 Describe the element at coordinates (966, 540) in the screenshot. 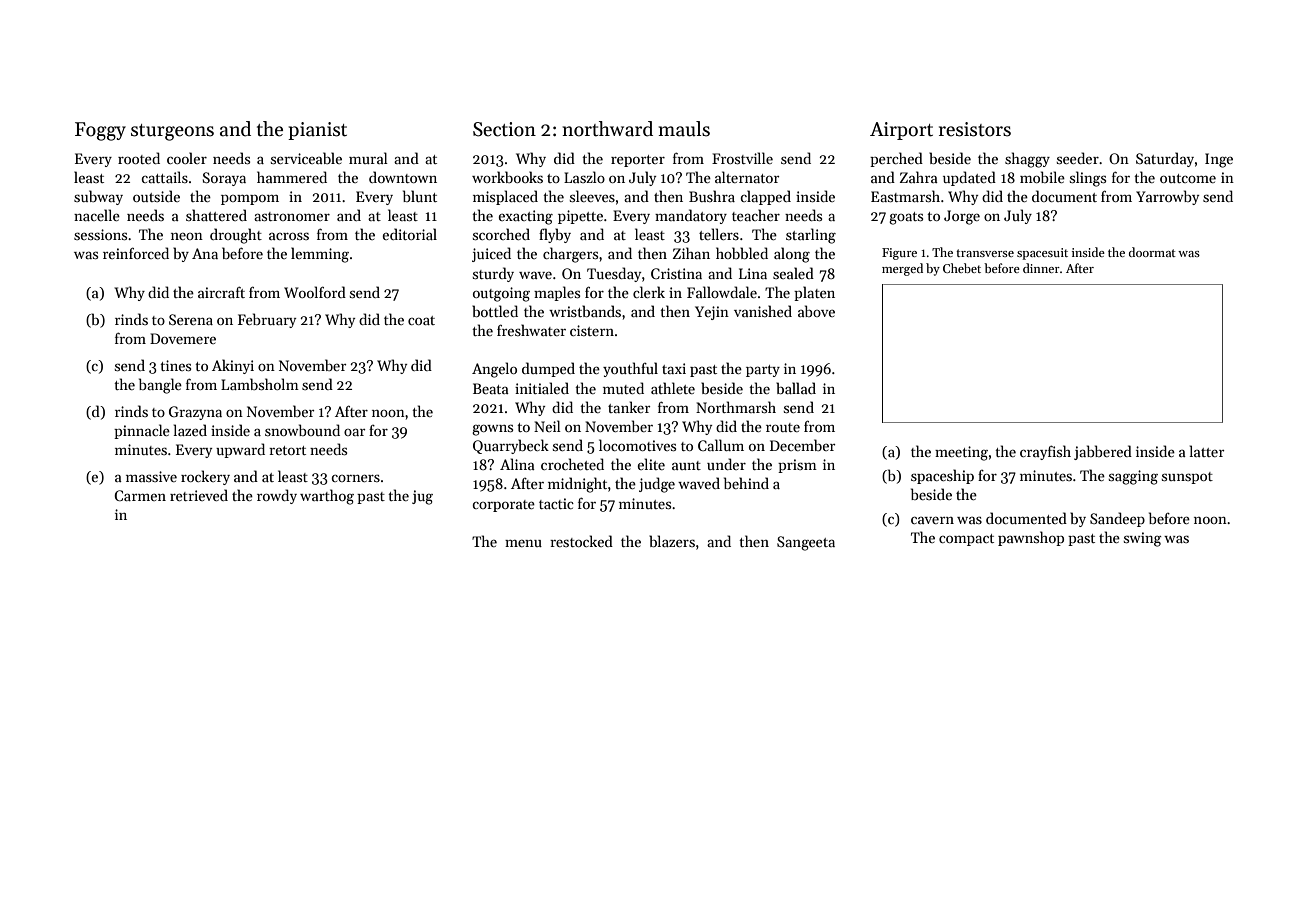

I see `compact` at that location.
